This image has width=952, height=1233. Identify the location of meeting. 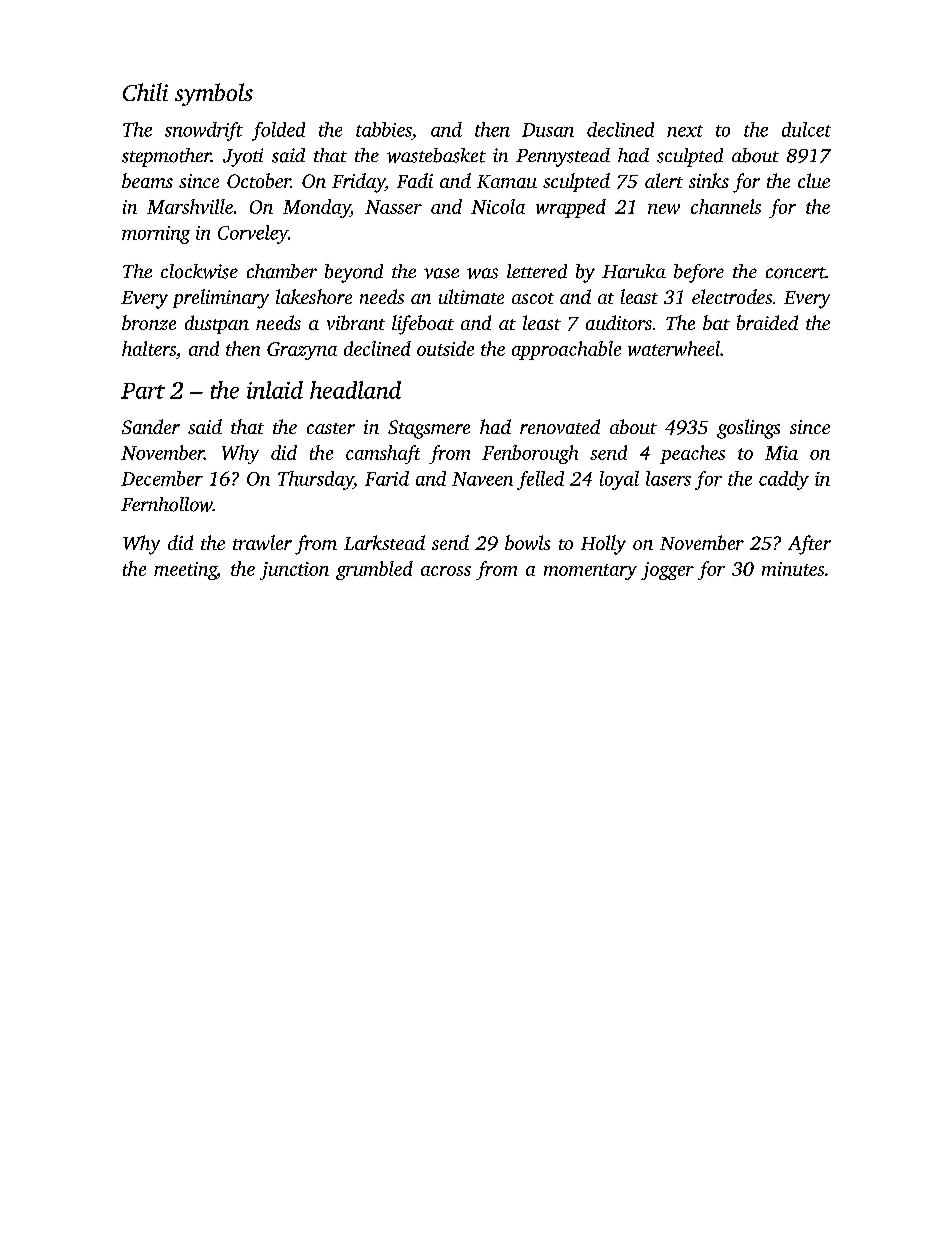
(185, 571).
